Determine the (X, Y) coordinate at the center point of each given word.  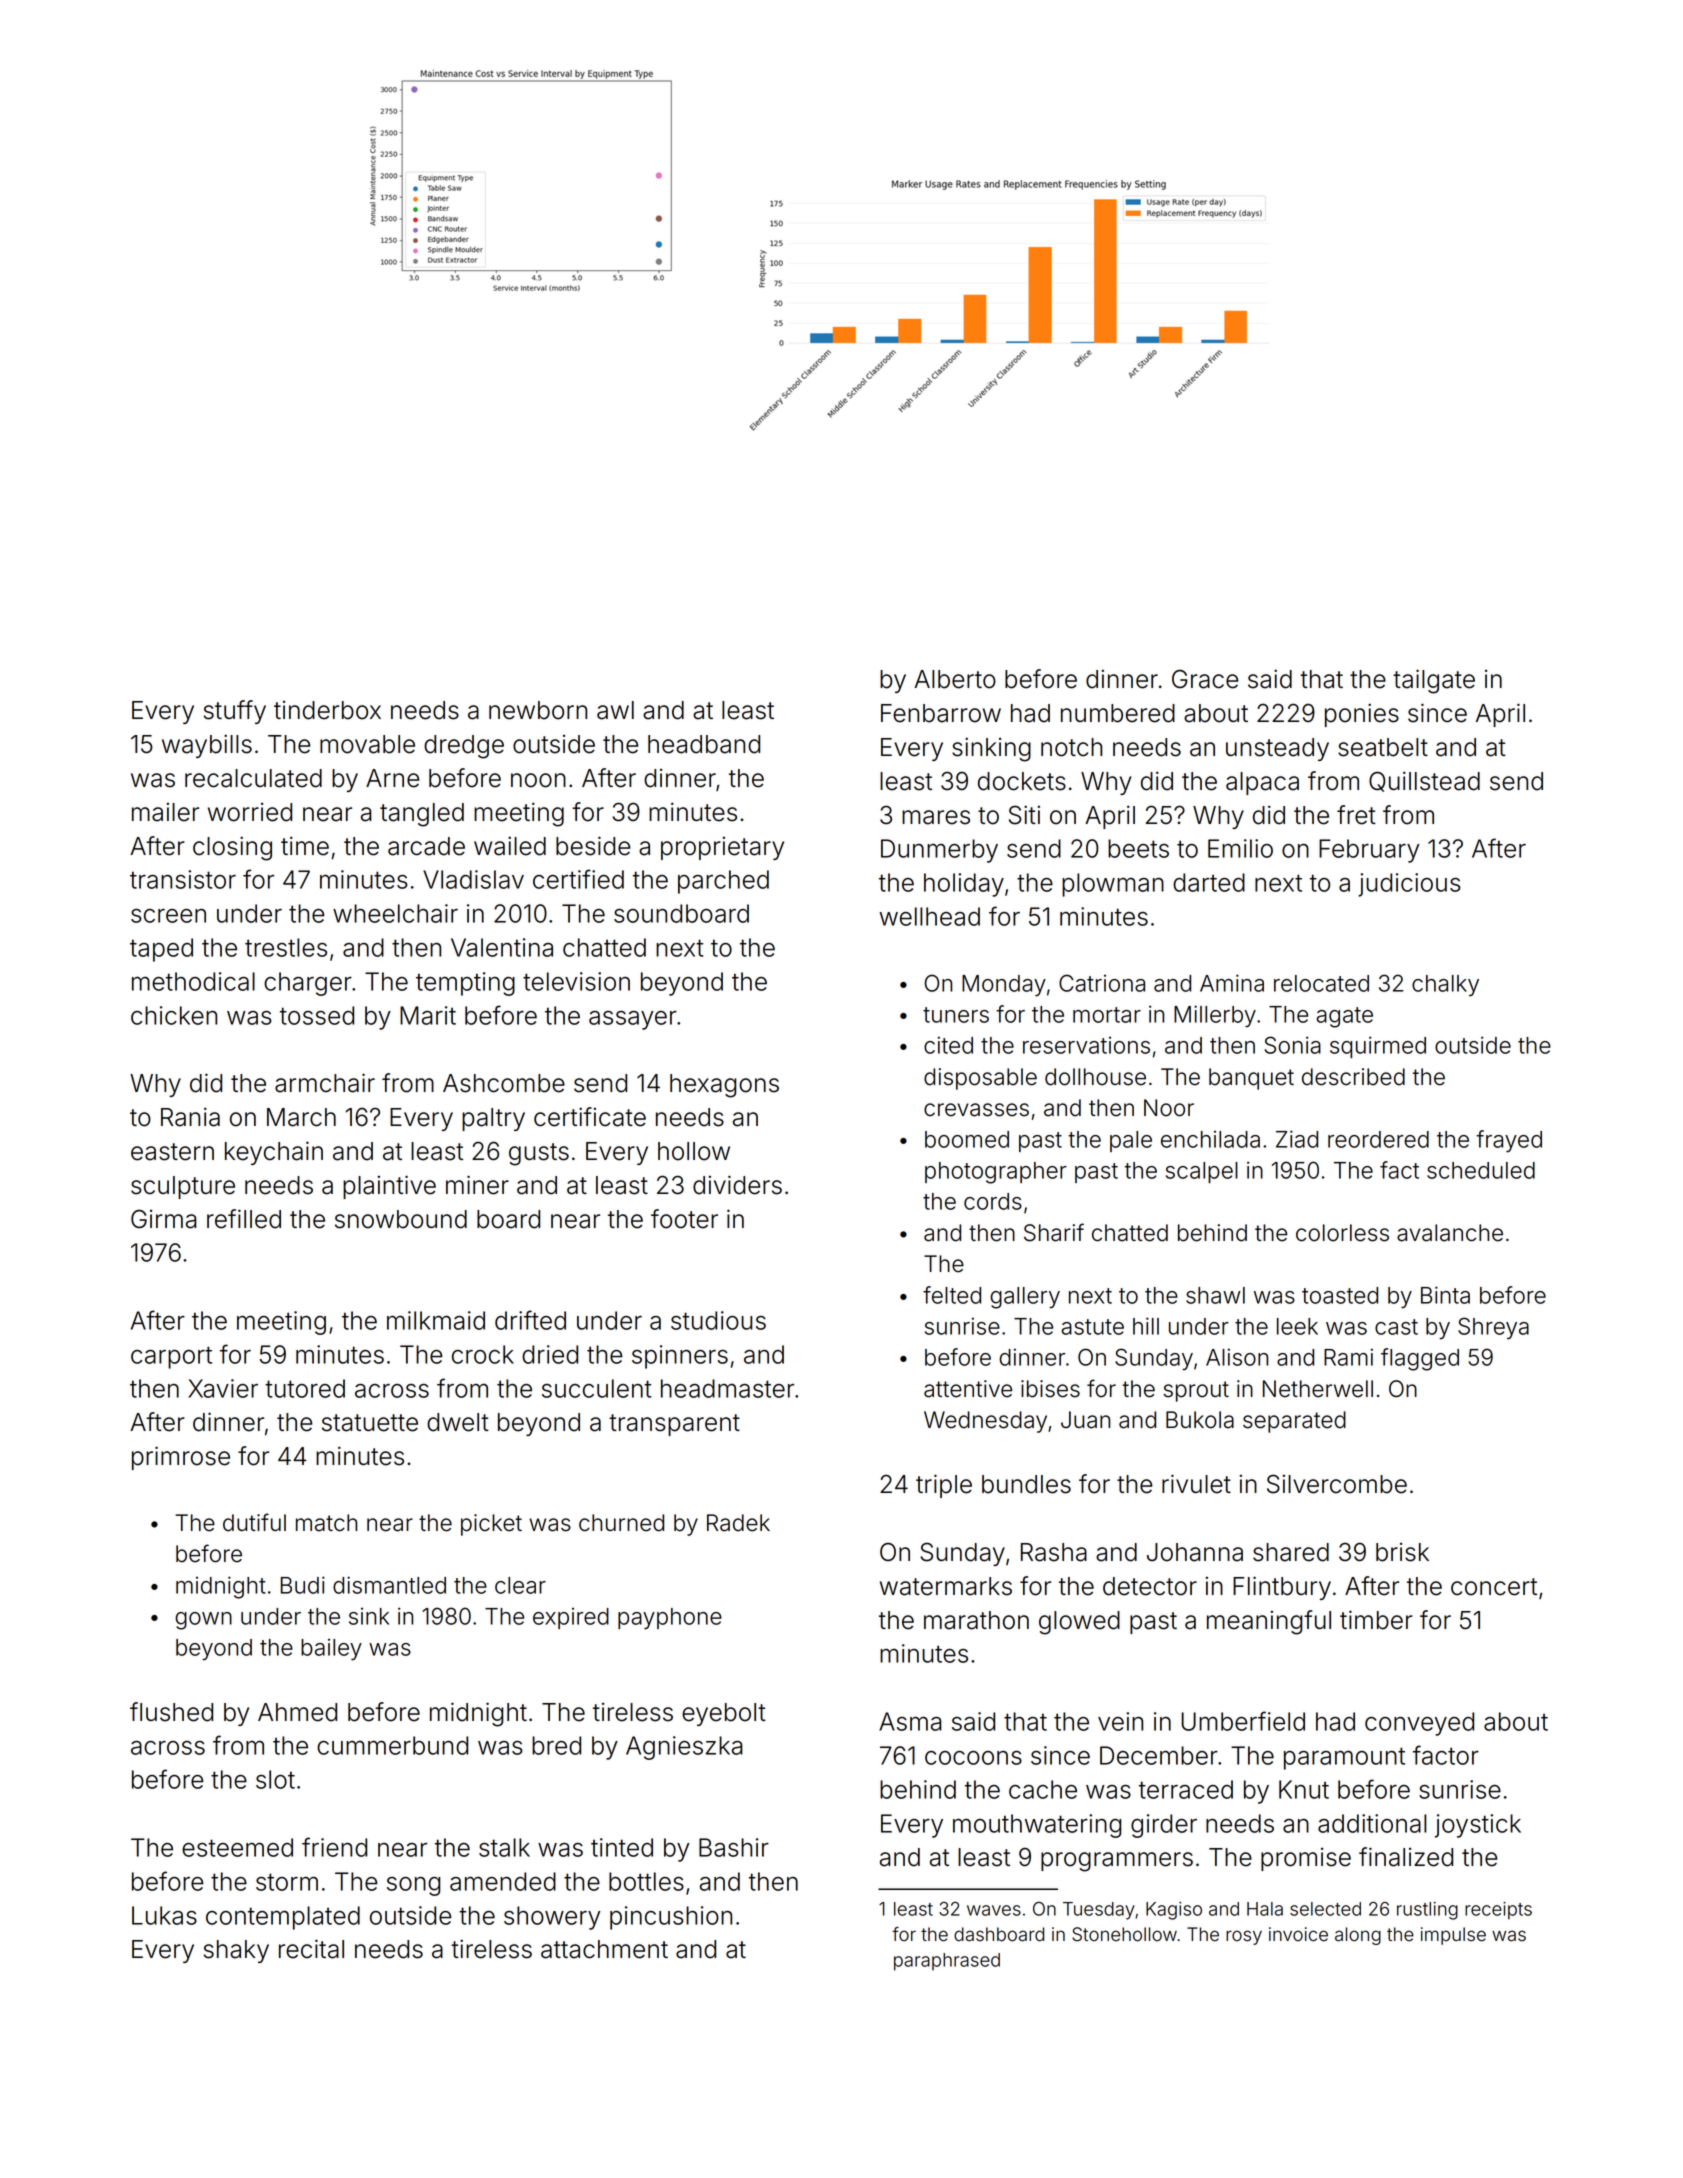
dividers (737, 1185)
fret (1356, 815)
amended (503, 1881)
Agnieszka (684, 1748)
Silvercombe (1337, 1484)
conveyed (1419, 1724)
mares (936, 817)
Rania (190, 1117)
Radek (738, 1523)
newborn (538, 710)
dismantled (389, 1585)
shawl (1215, 1295)
